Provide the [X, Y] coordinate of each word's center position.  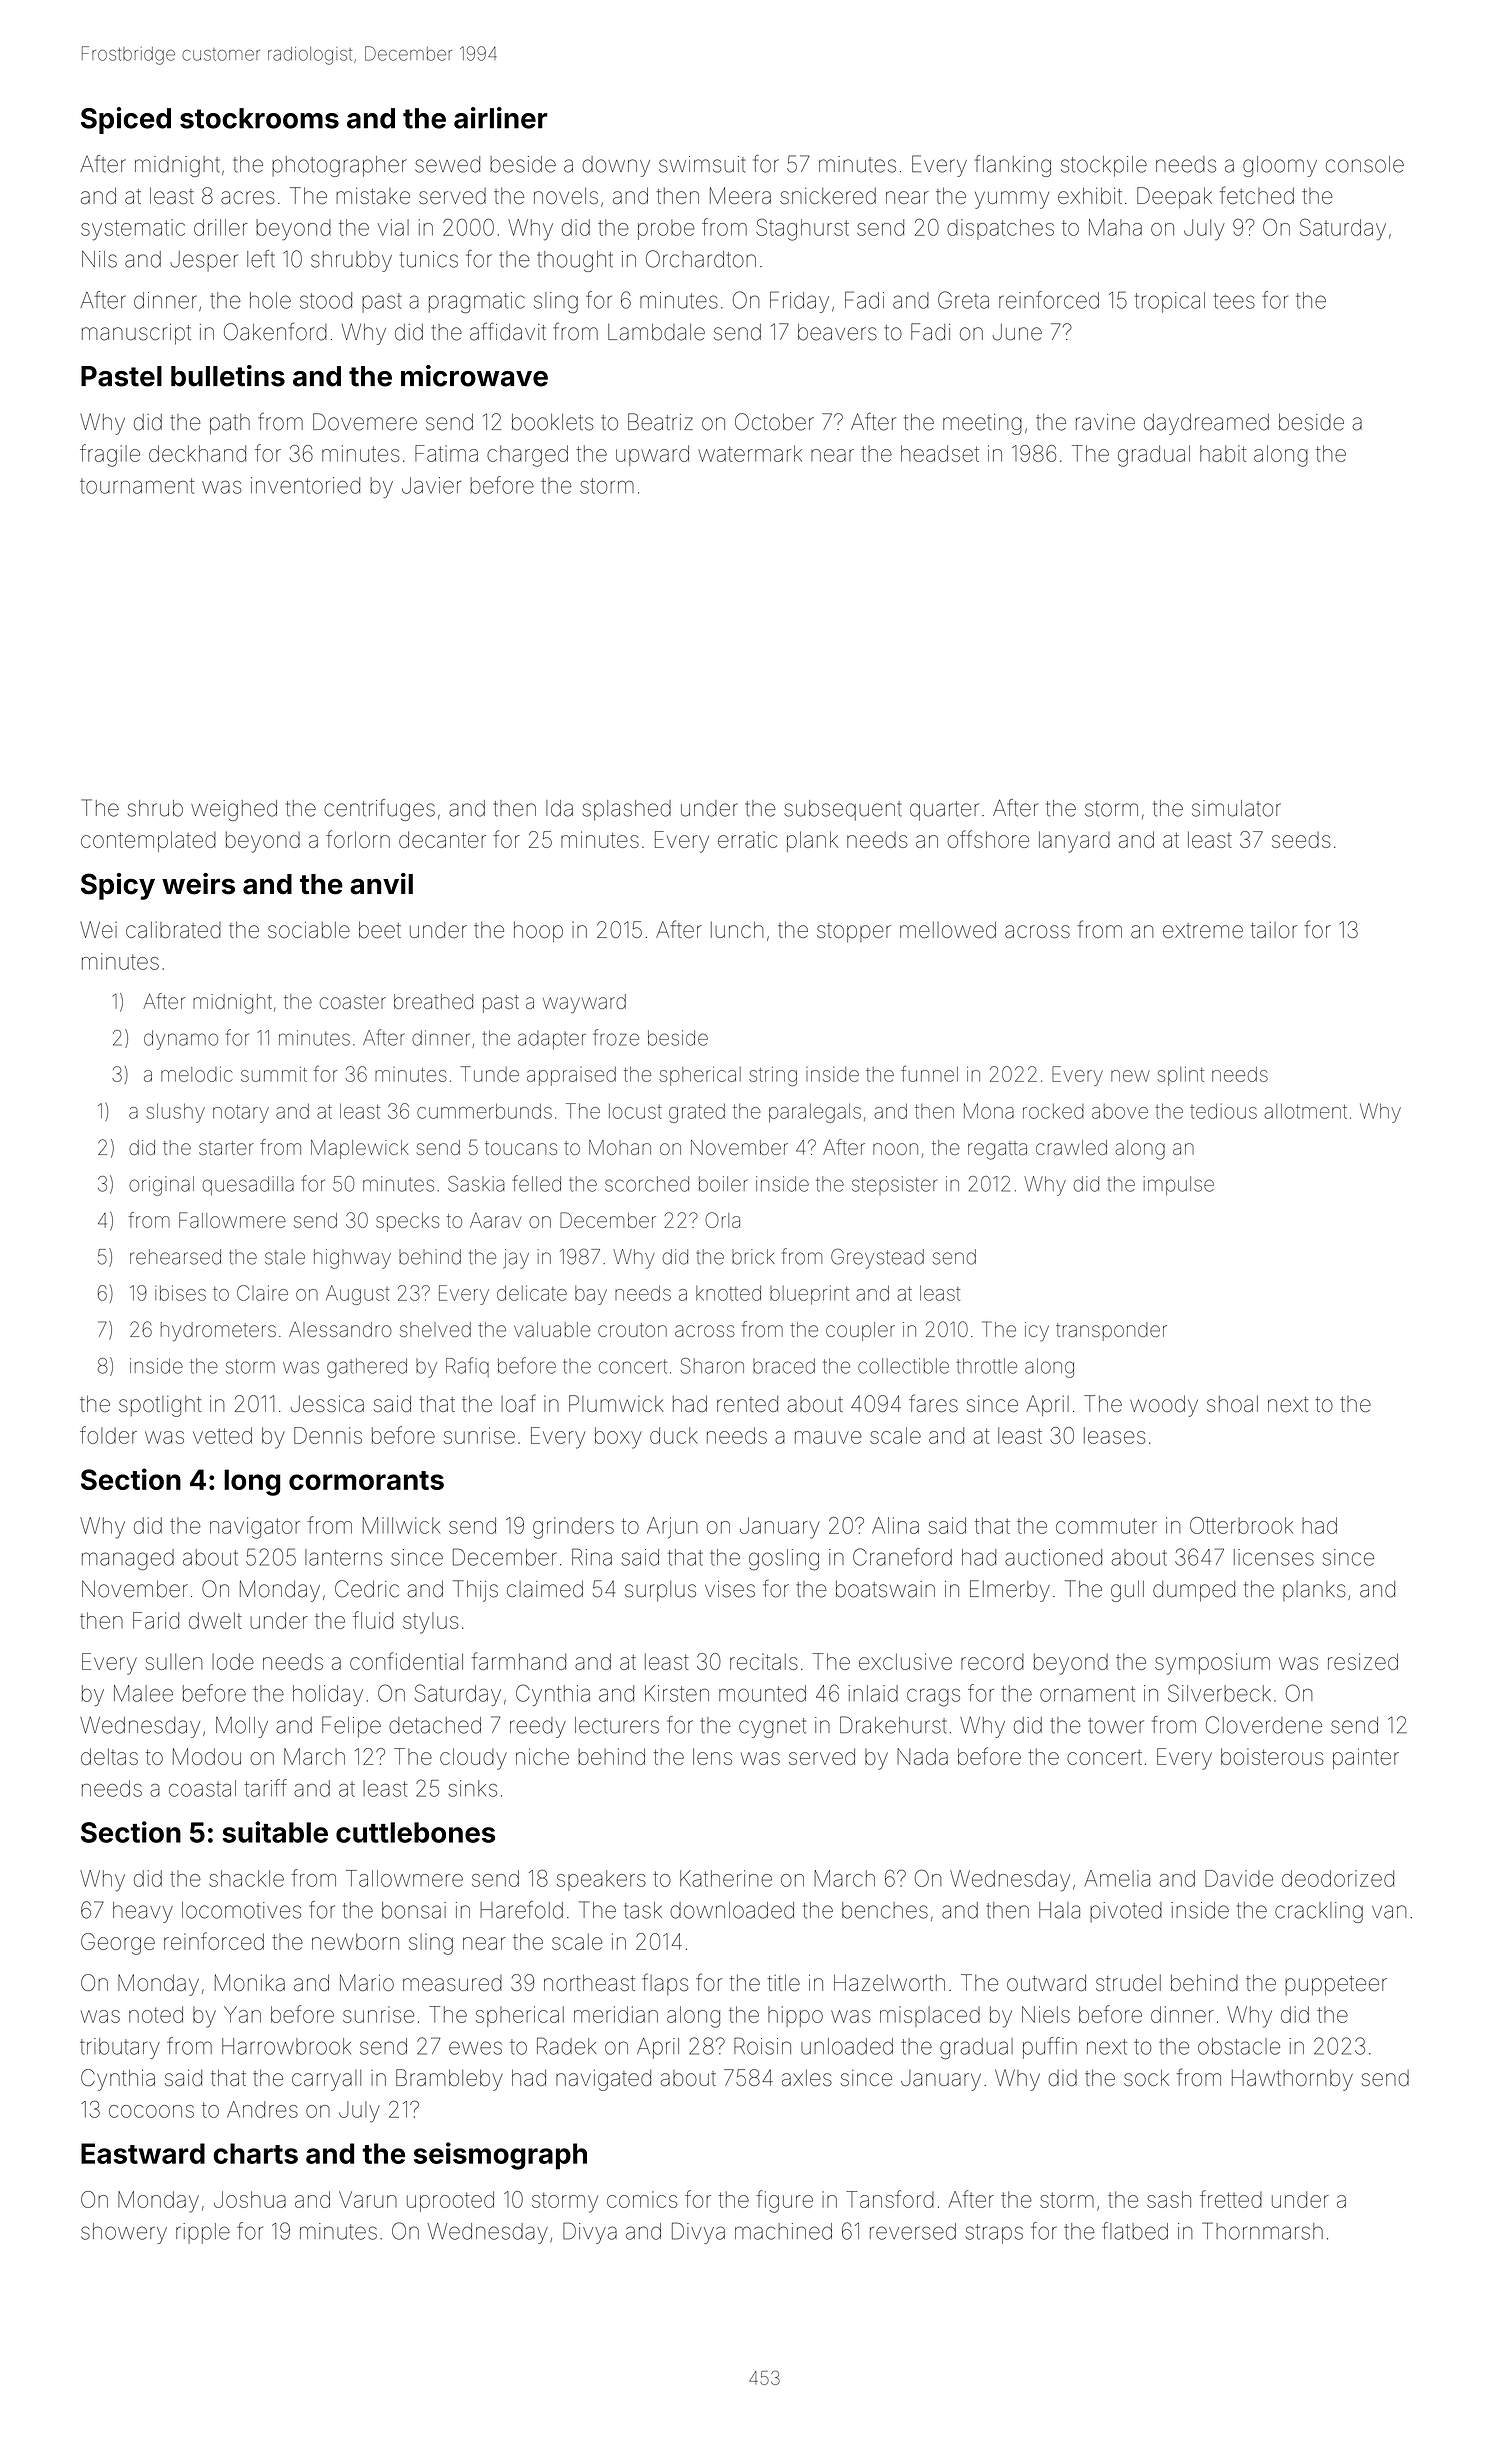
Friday [799, 302]
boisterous [1272, 1756]
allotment [1305, 1111]
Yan [242, 2014]
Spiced [126, 120]
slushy [175, 1113]
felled [536, 1183]
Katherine [726, 1878]
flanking [1013, 166]
